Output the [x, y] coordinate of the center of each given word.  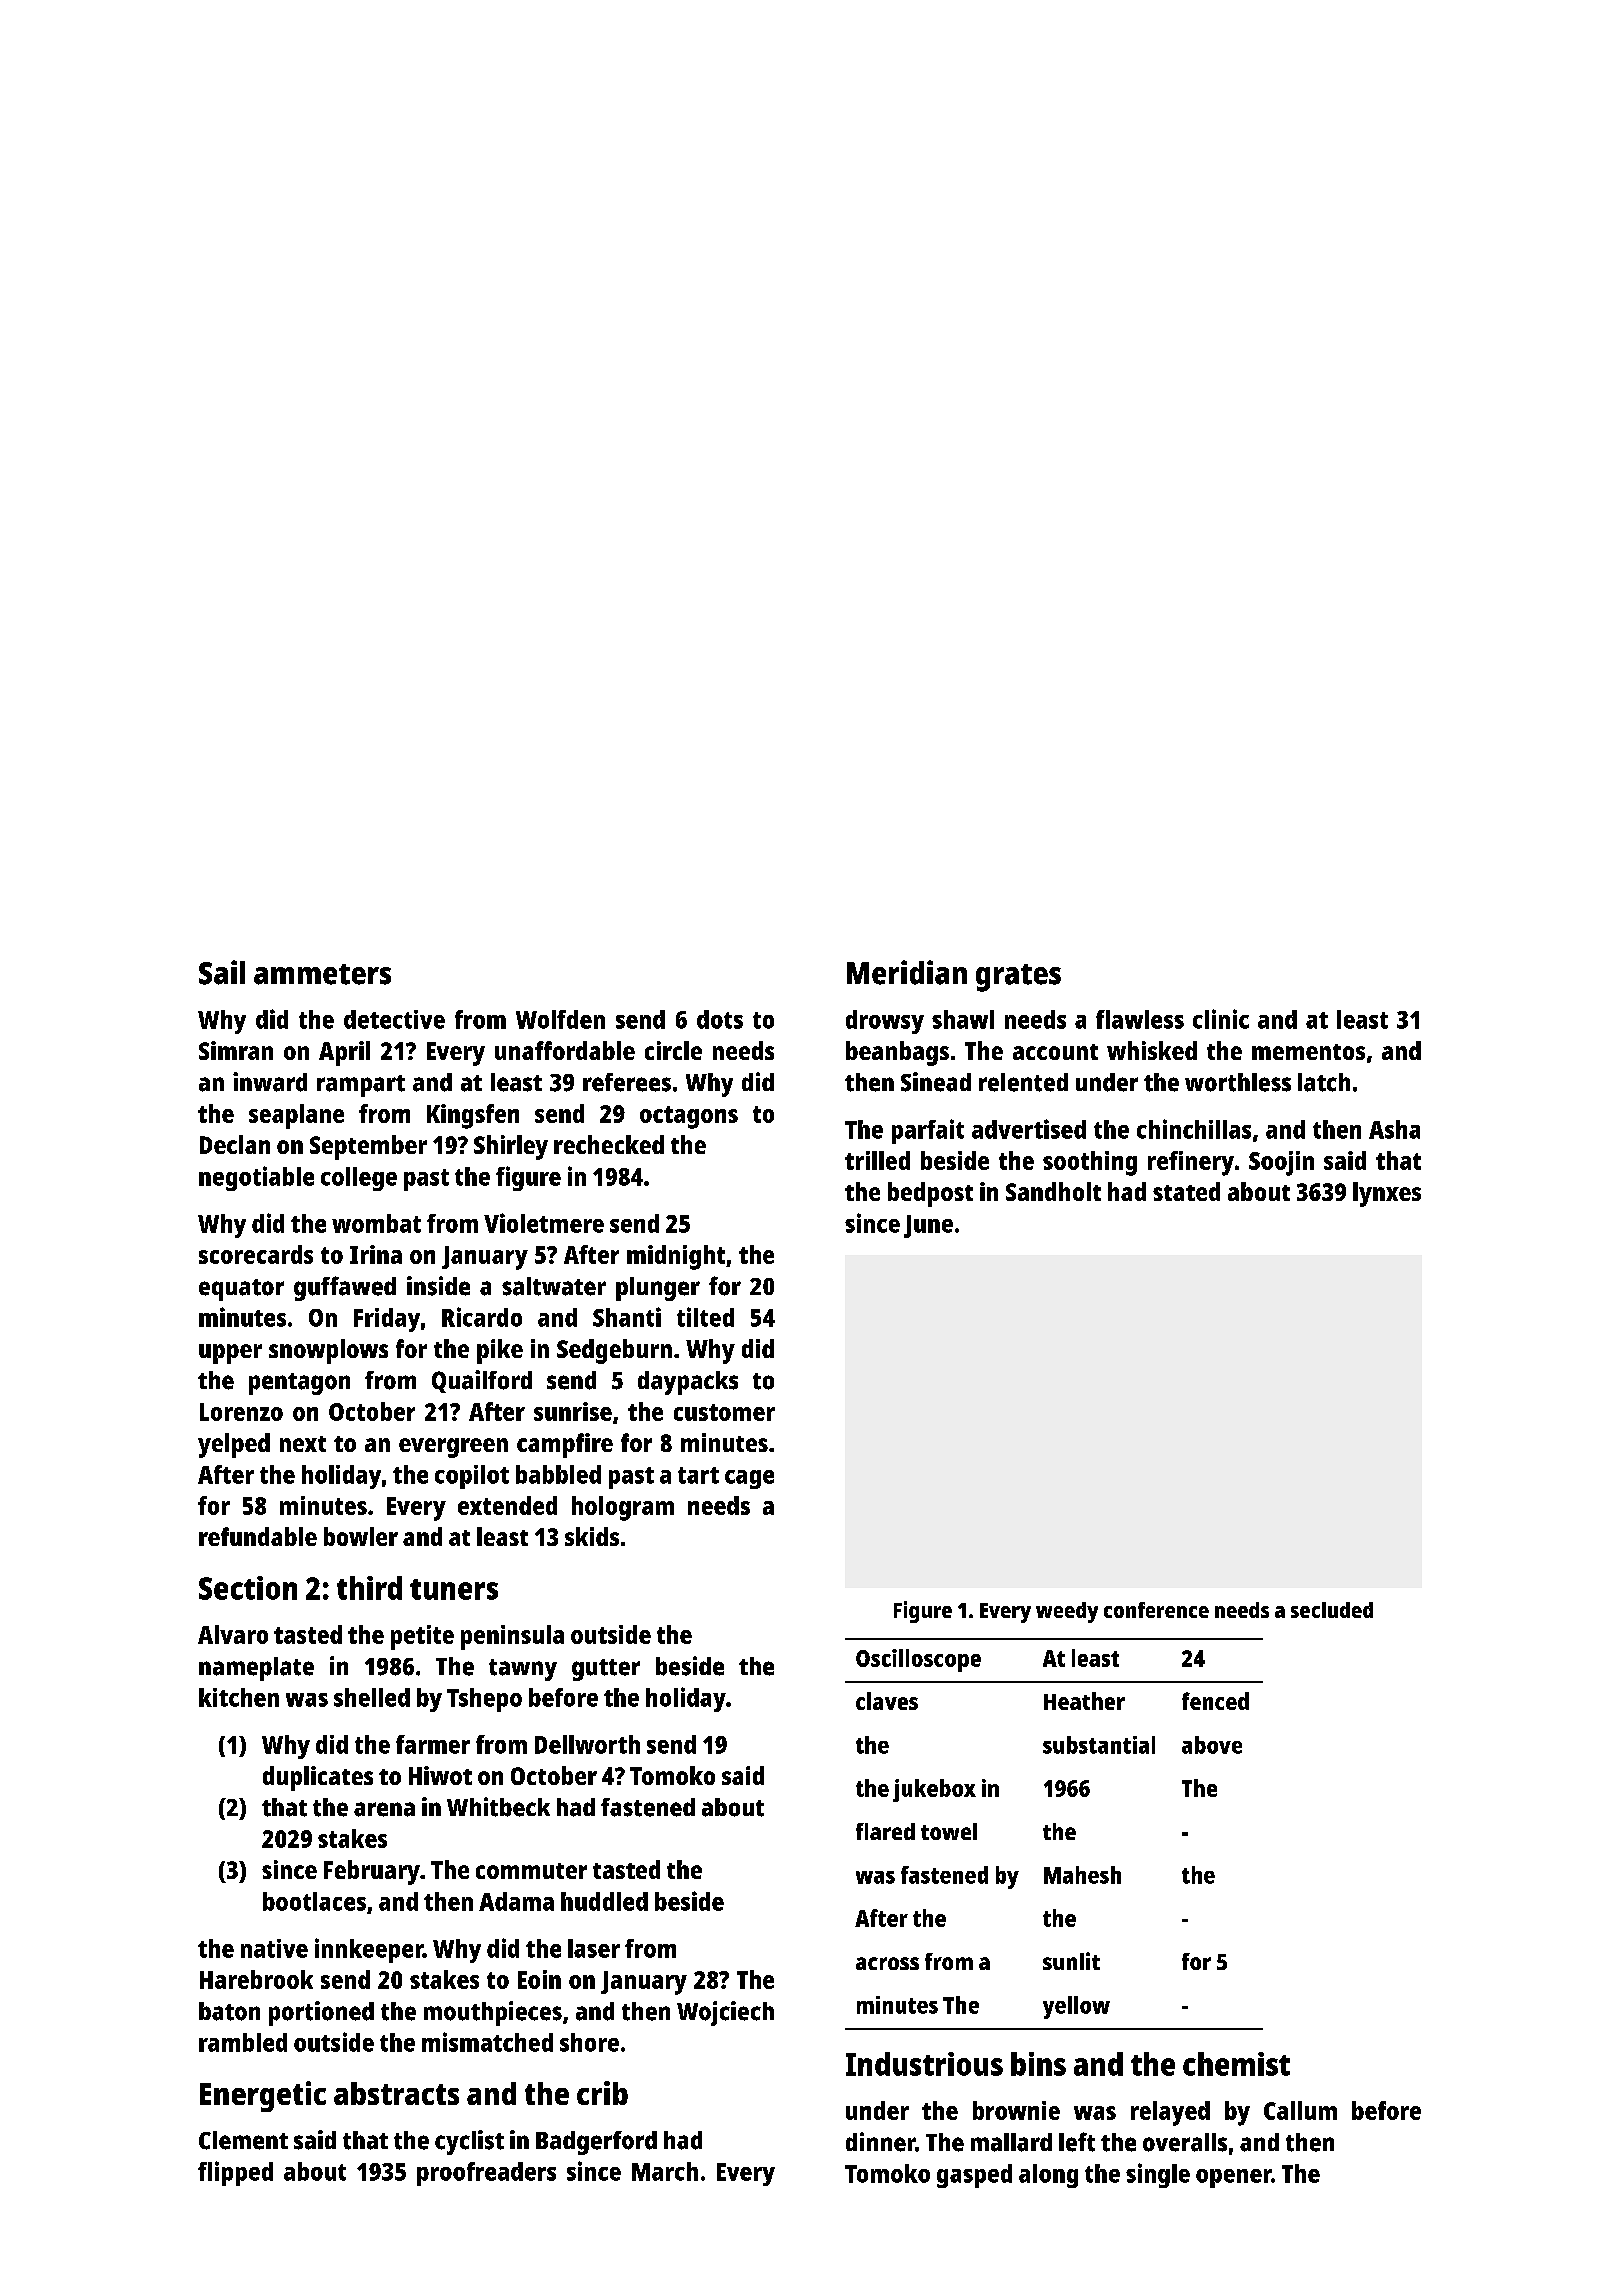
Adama [516, 1901]
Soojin [1281, 1163]
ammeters [322, 974]
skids [592, 1536]
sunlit [1071, 1961]
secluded [1332, 1610]
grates [1018, 978]
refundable [258, 1536]
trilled [877, 1160]
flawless [1140, 1019]
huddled [604, 1901]
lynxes [1387, 1194]
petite [422, 1637]
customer [724, 1412]
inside [438, 1286]
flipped [235, 2173]
